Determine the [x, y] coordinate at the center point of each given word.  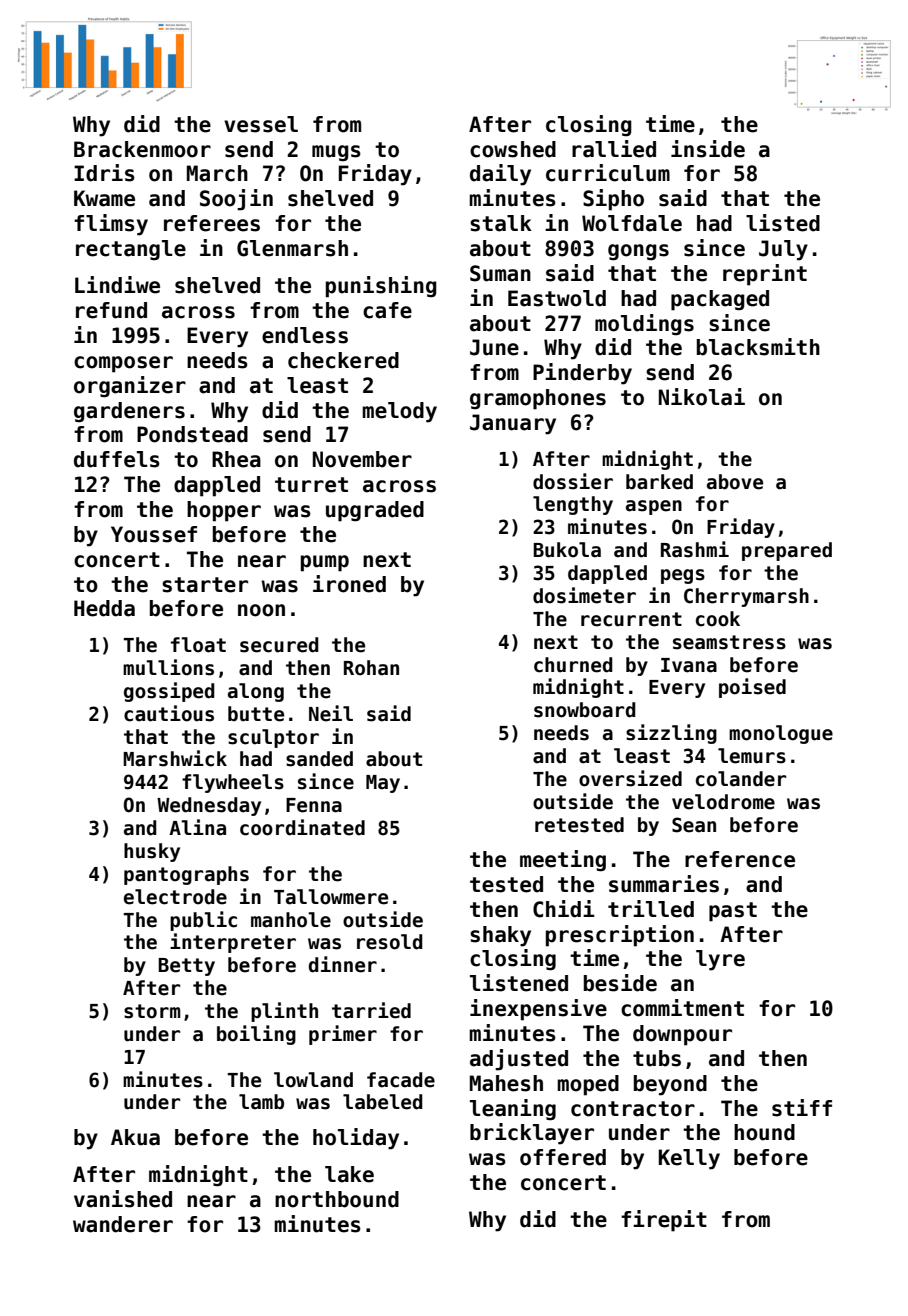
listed [783, 223]
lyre [720, 960]
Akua [135, 1137]
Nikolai [702, 397]
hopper [224, 511]
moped [588, 1085]
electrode [175, 897]
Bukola [567, 550]
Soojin [236, 200]
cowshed [513, 149]
